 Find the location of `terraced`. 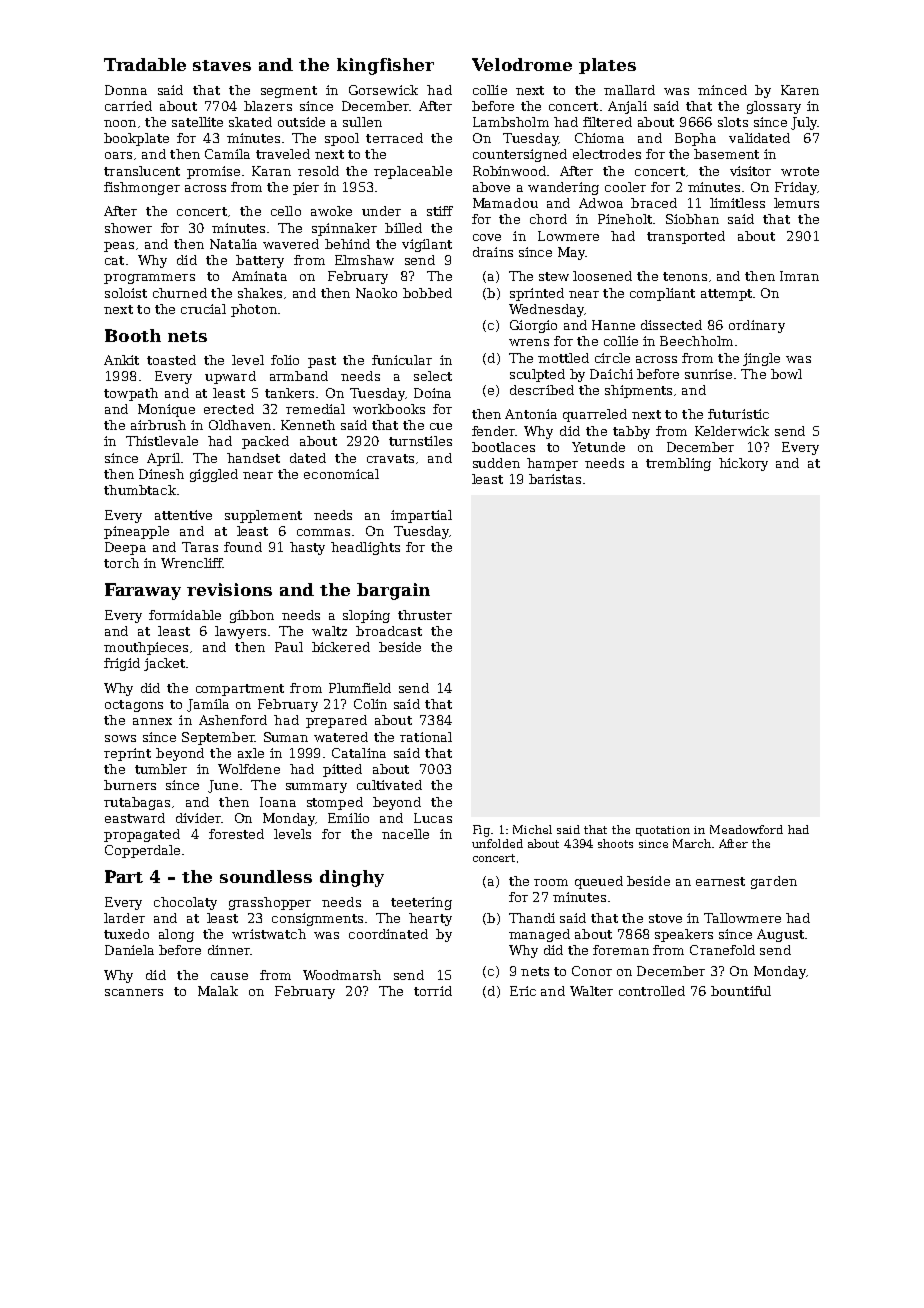

terraced is located at coordinates (394, 138).
